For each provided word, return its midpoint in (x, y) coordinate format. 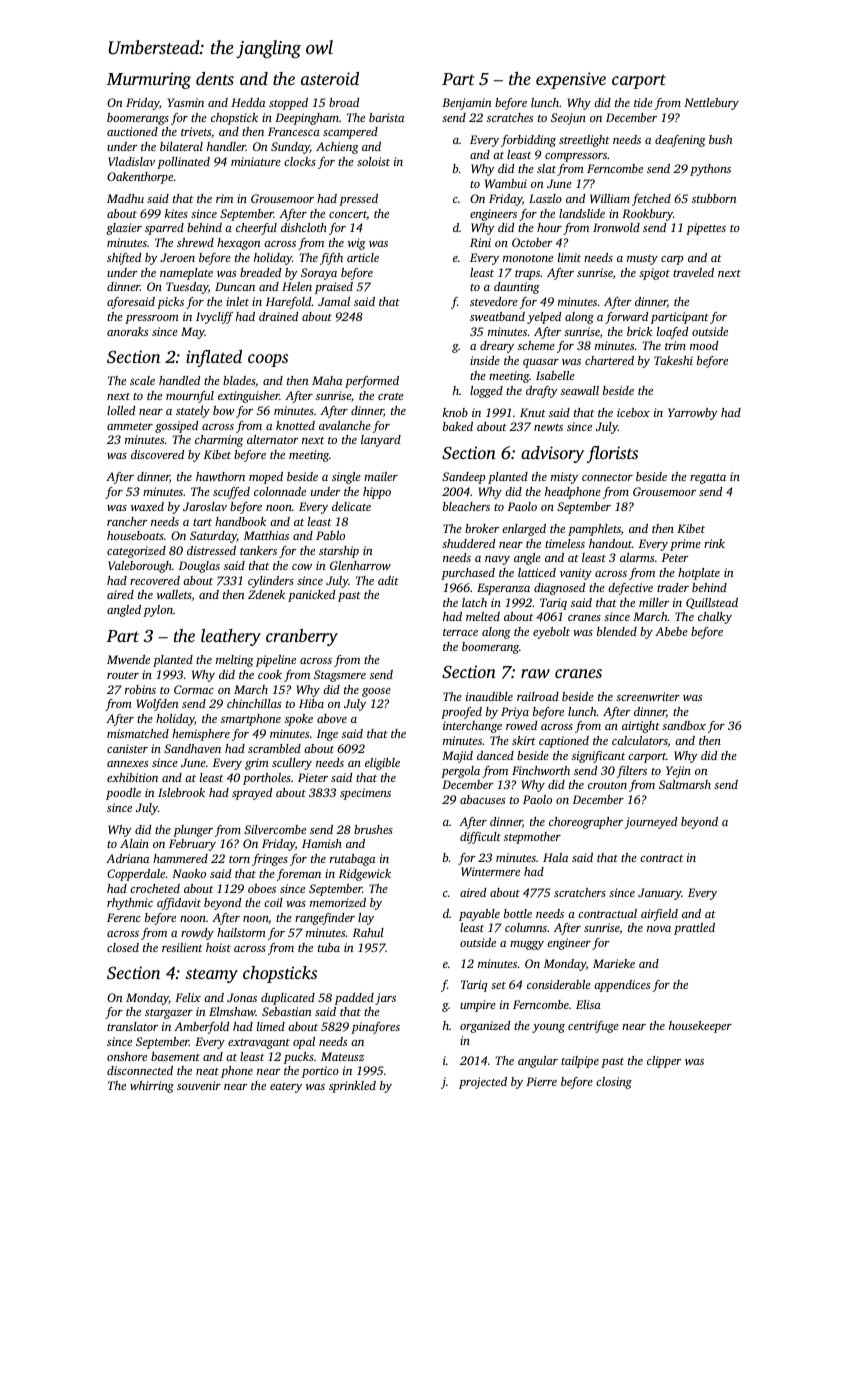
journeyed (651, 823)
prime (685, 545)
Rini (480, 242)
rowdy (197, 934)
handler (226, 146)
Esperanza (503, 589)
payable (479, 915)
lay (366, 919)
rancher (127, 521)
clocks (300, 161)
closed (123, 947)
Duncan (235, 286)
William (610, 198)
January (660, 894)
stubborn (714, 198)
